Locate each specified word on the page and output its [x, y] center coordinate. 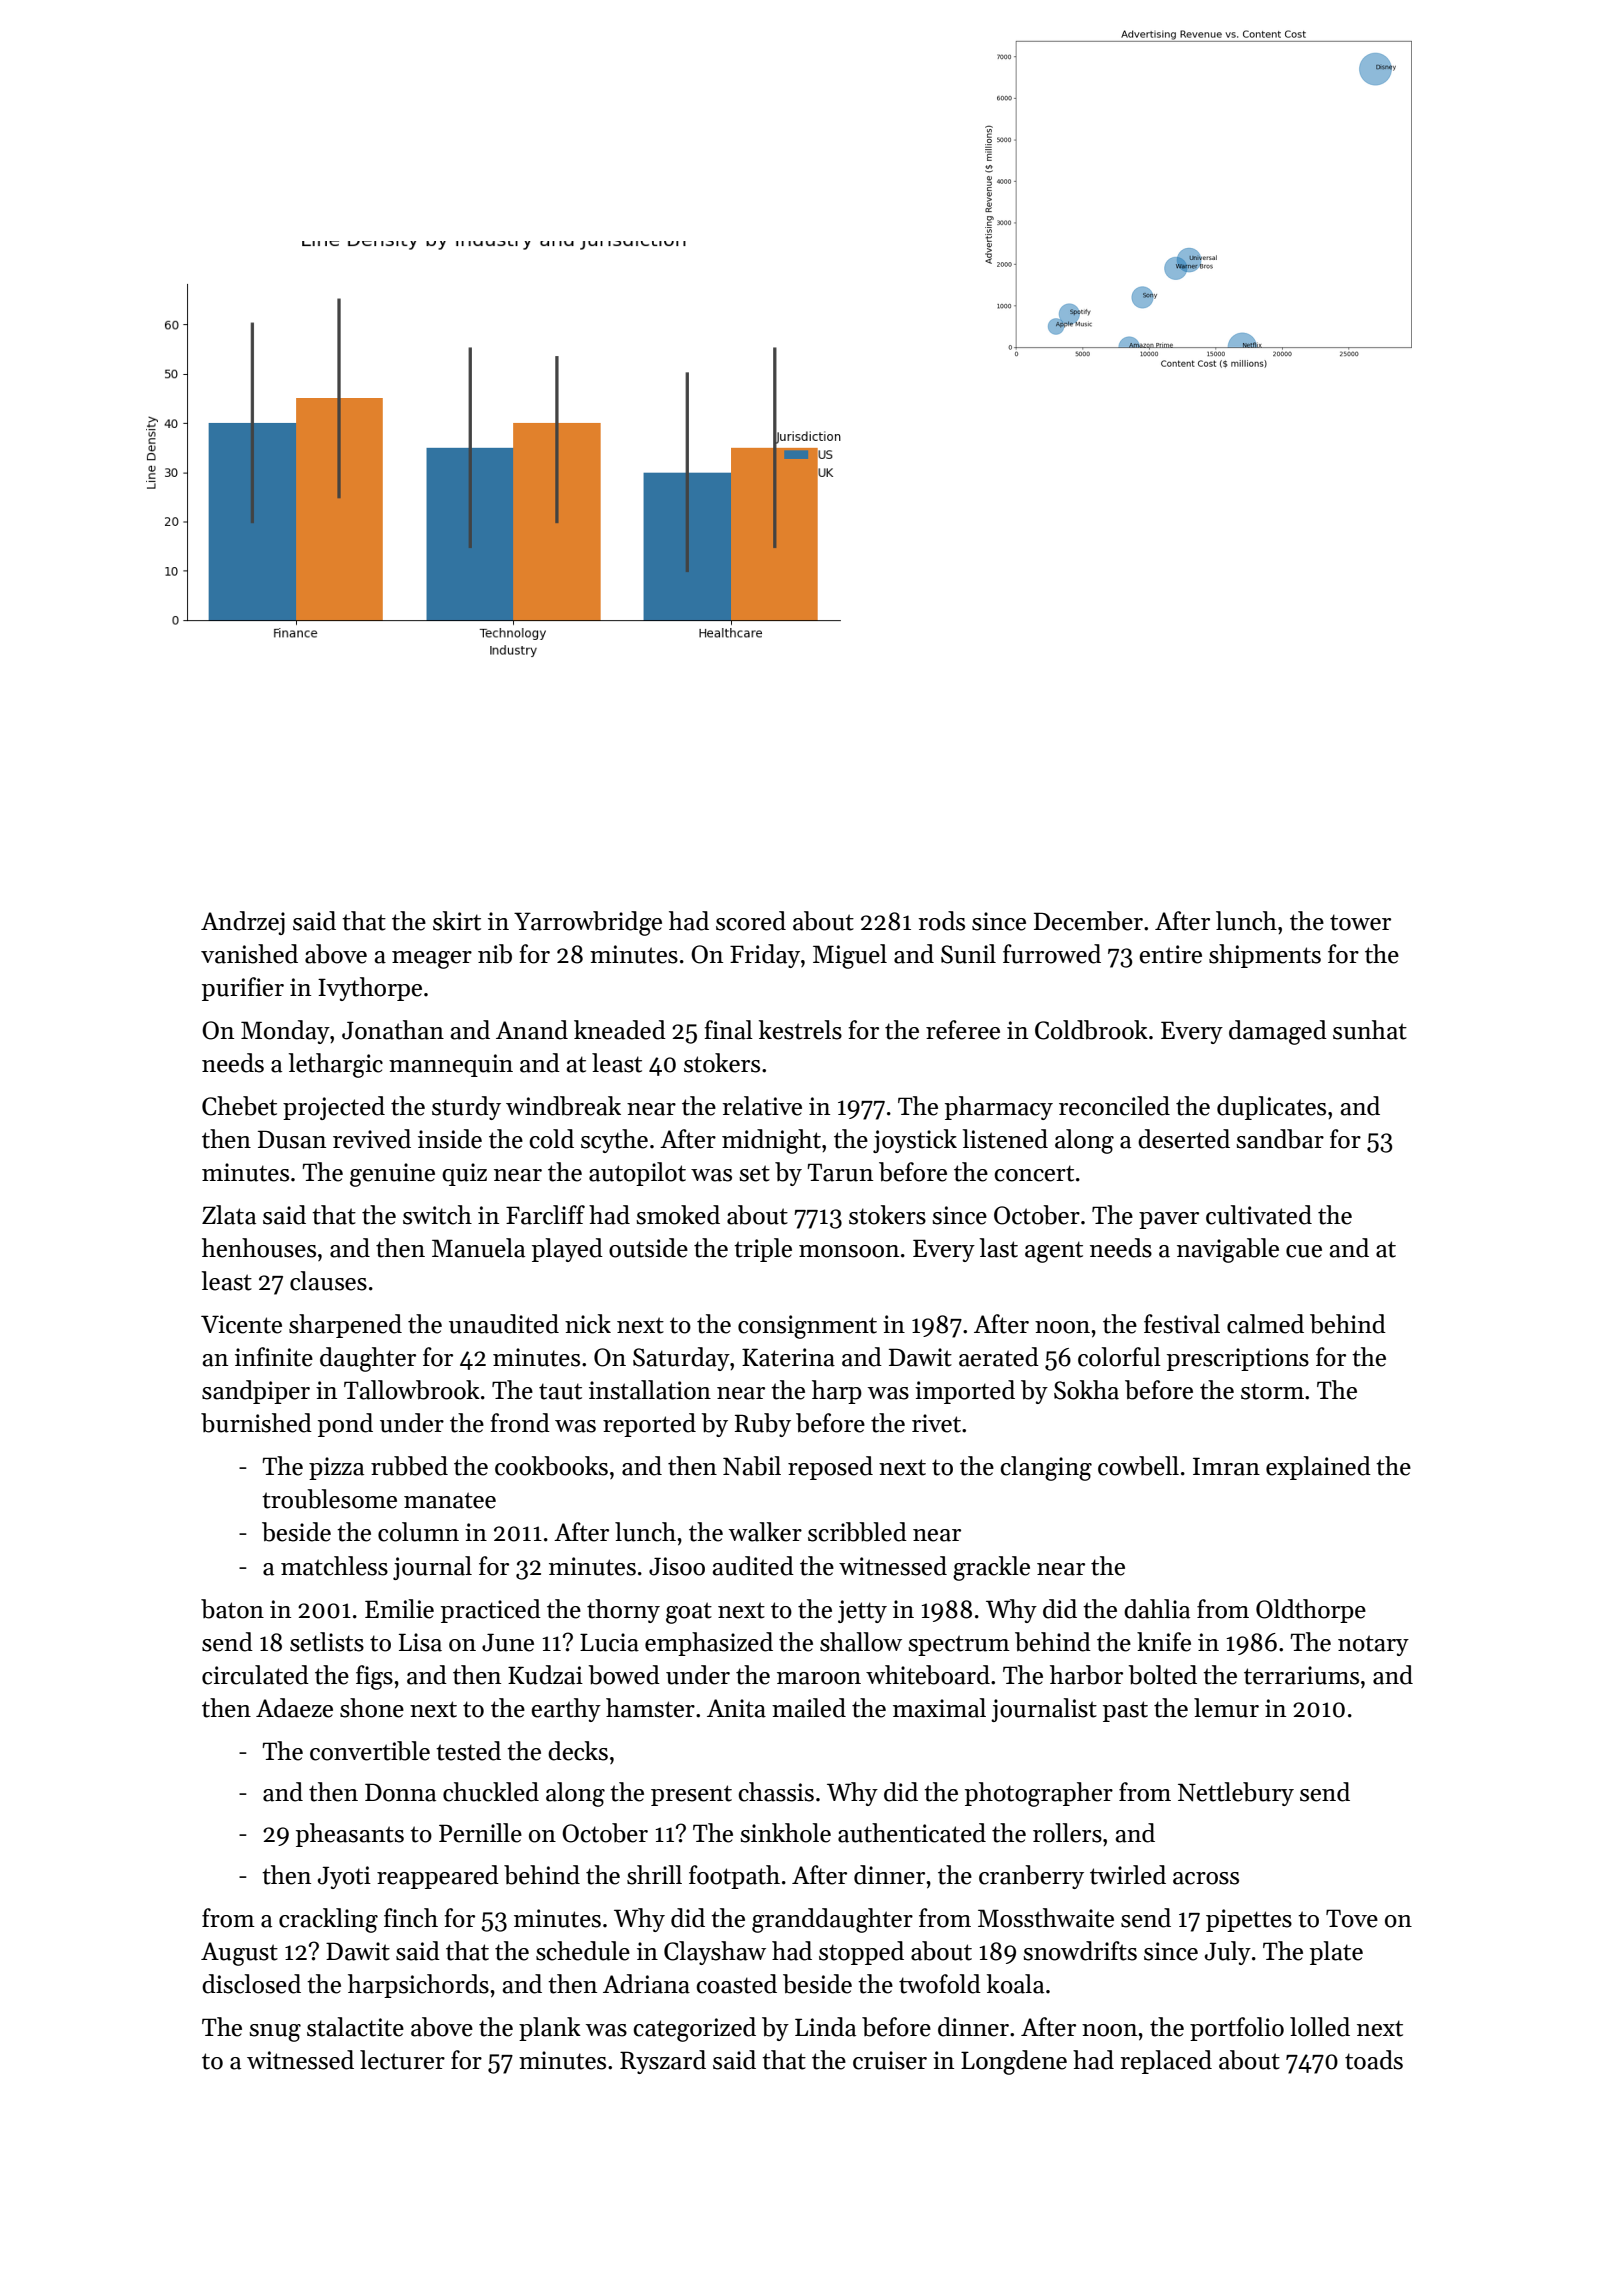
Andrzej [243, 923]
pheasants [350, 1835]
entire [1170, 954]
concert [1034, 1173]
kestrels [800, 1030]
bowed [624, 1675]
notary [1373, 1645]
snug [275, 2033]
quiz [464, 1174]
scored [751, 921]
